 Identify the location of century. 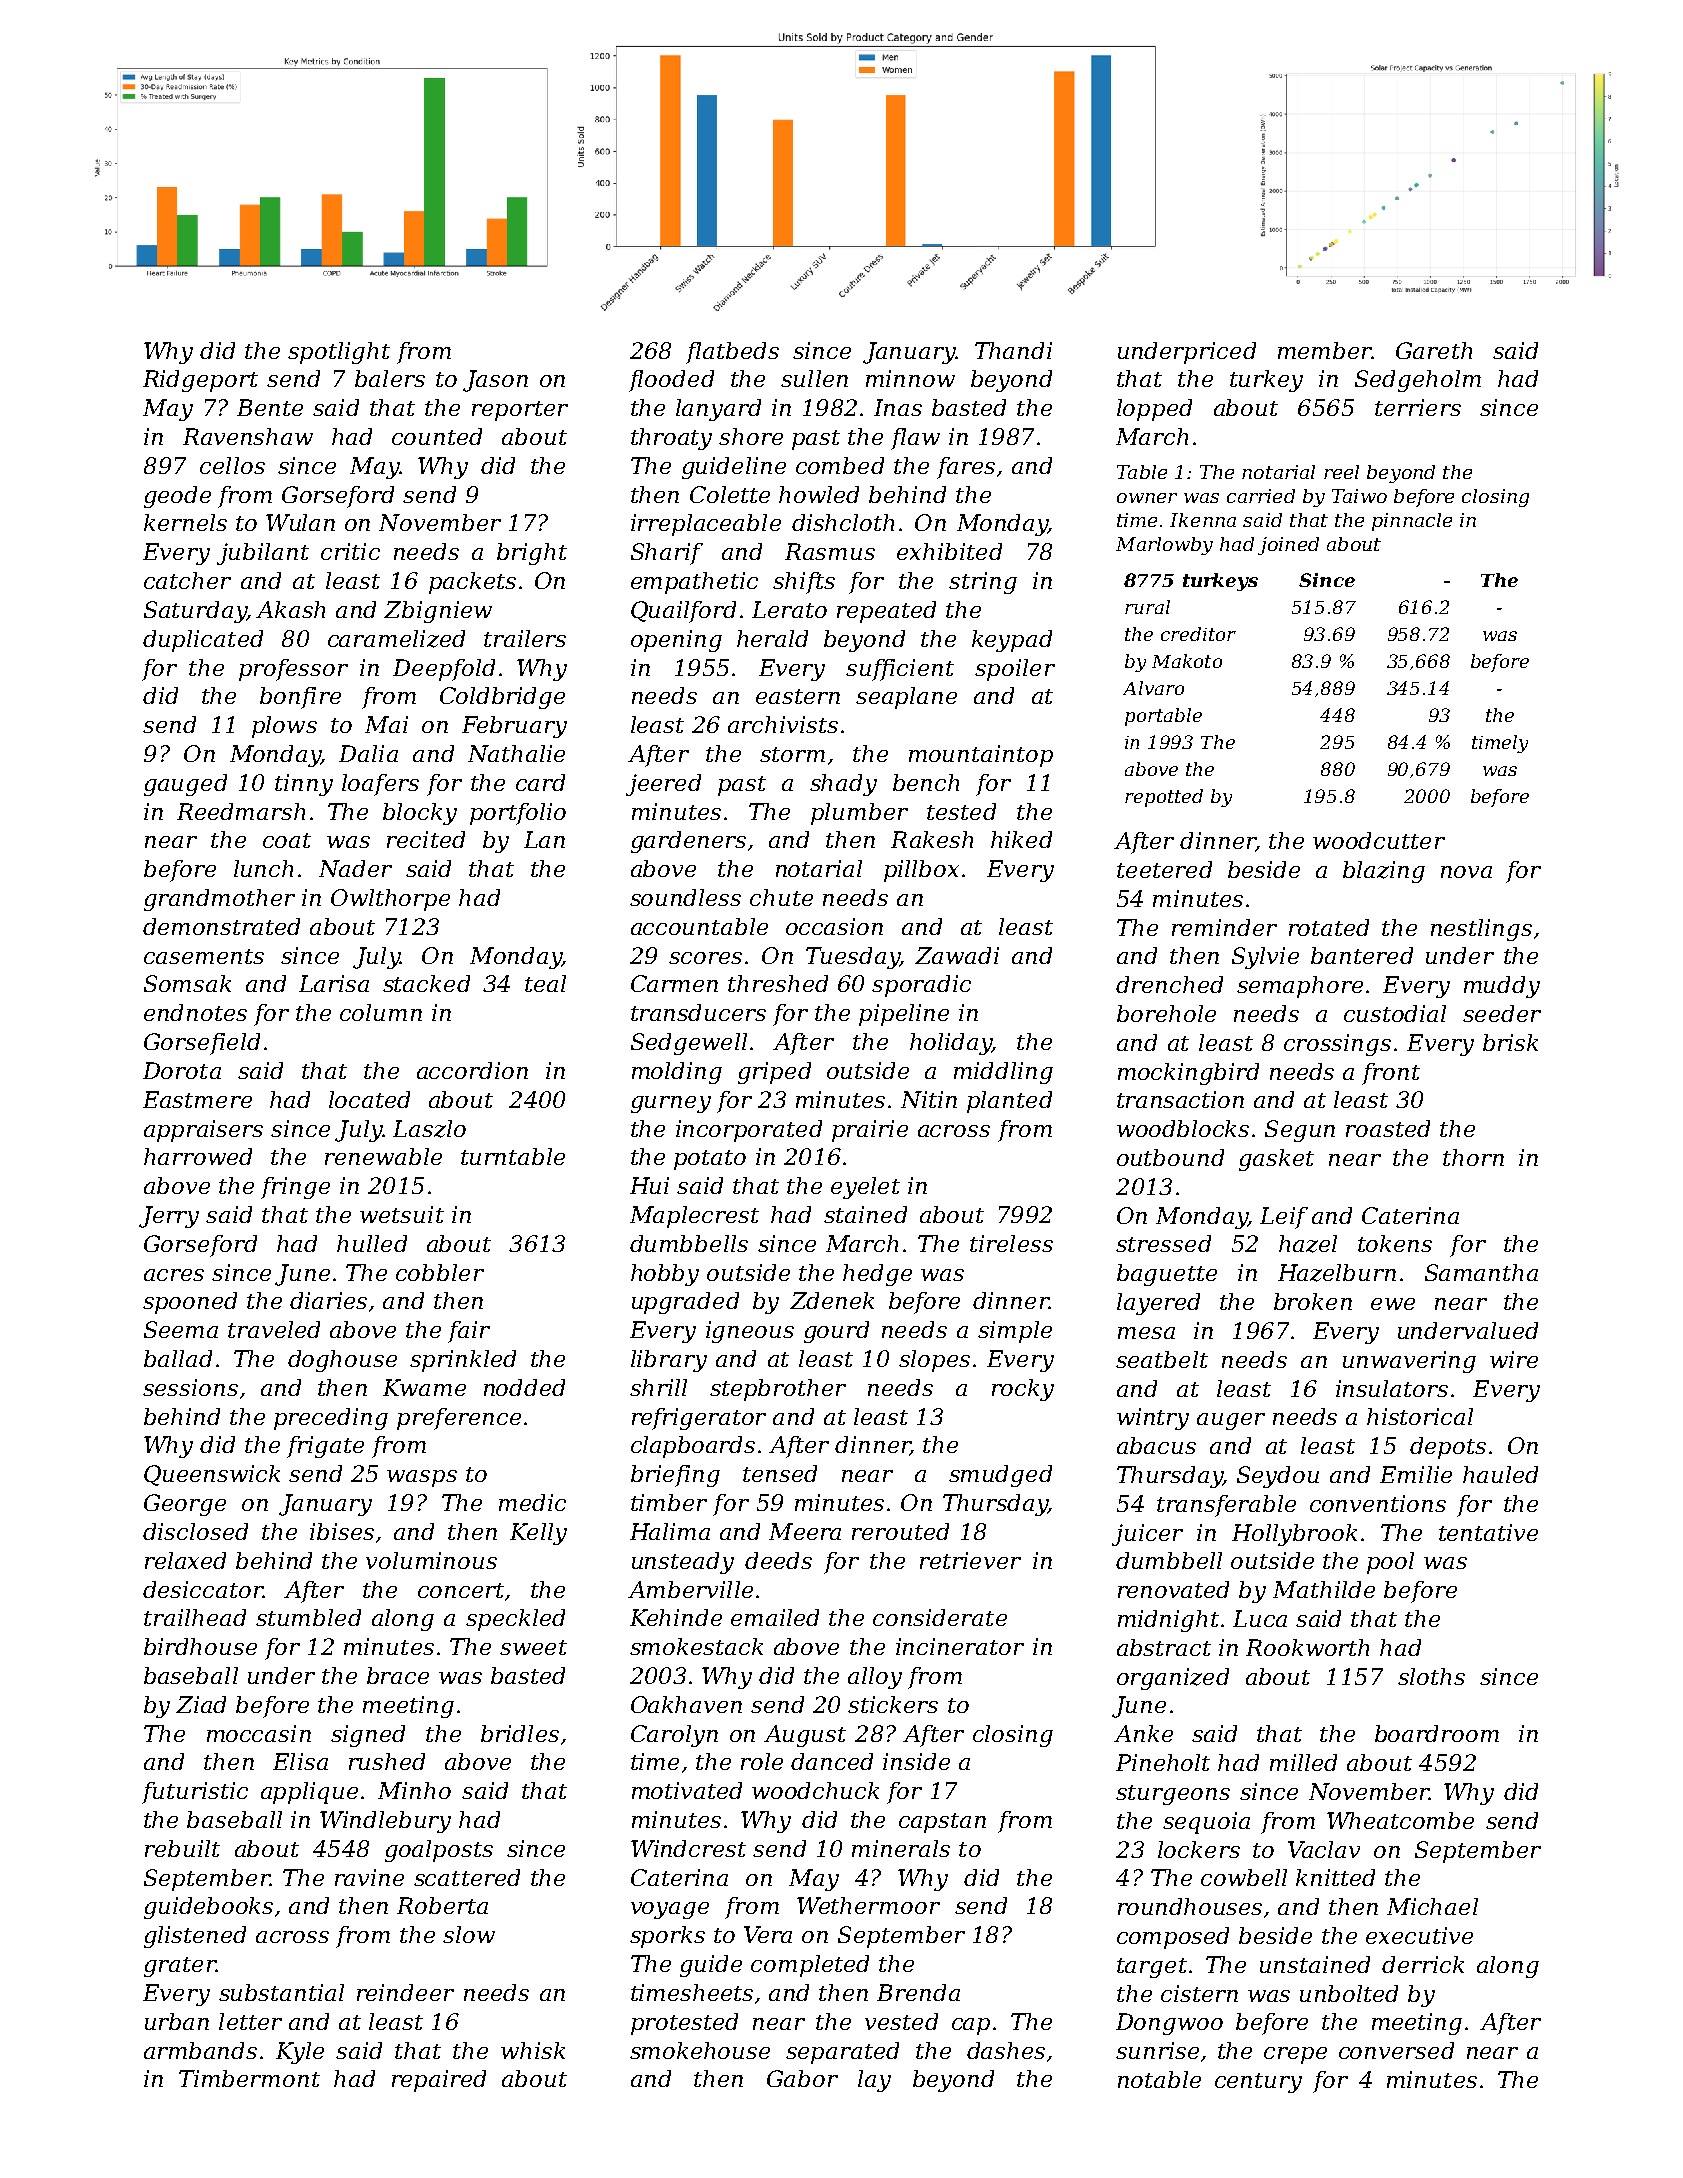
(1258, 2083).
